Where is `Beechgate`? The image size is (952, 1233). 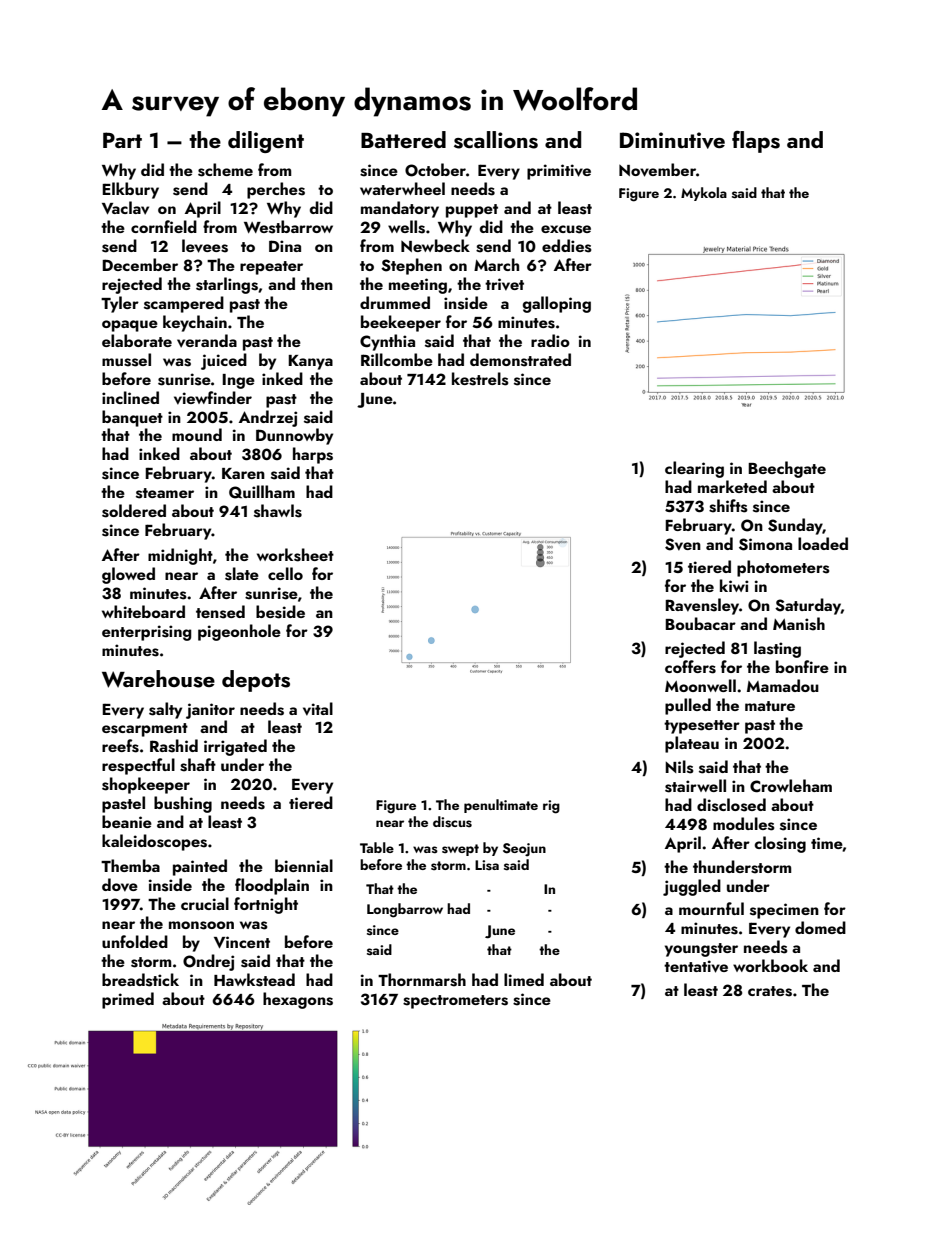 Beechgate is located at coordinates (787, 469).
